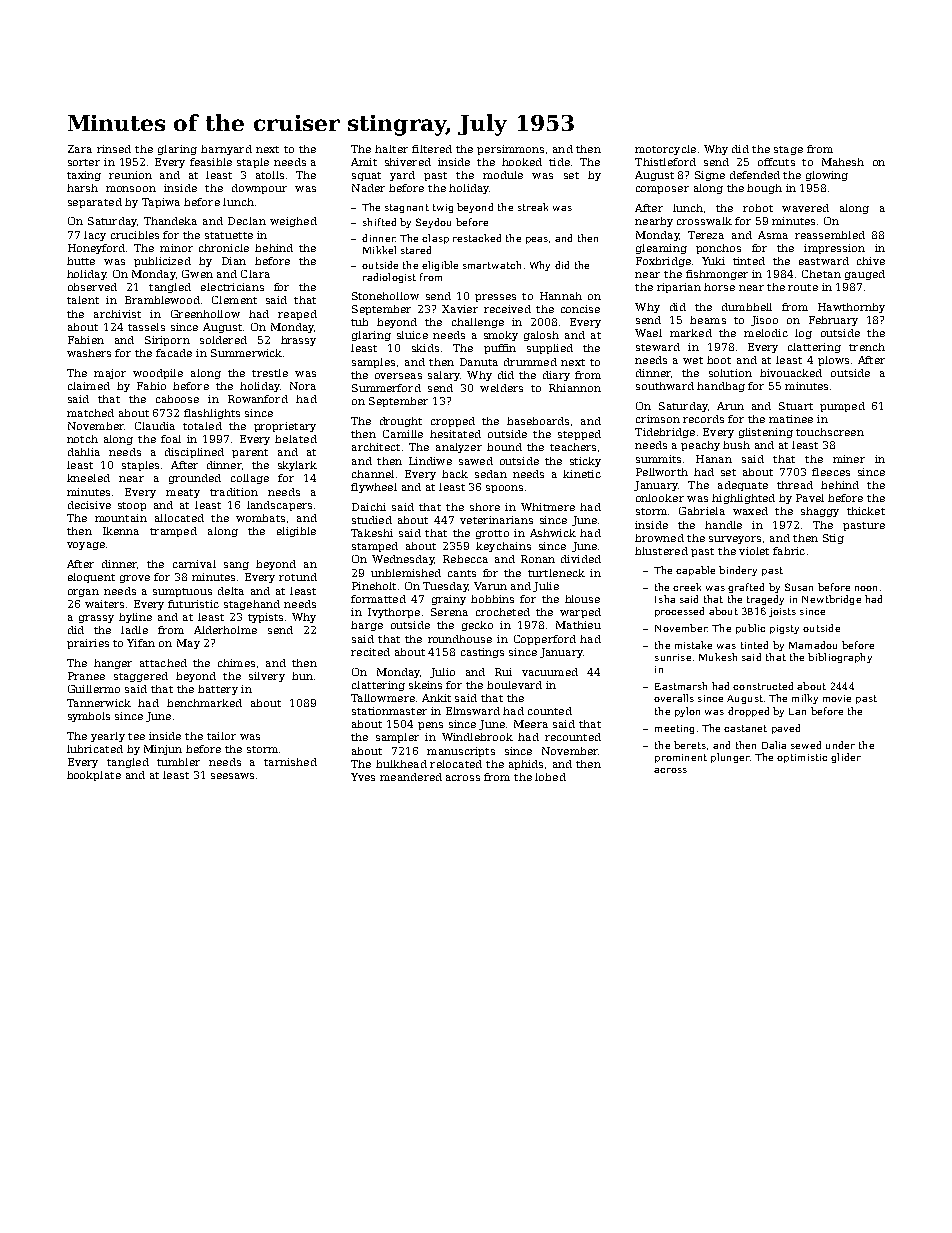 Image resolution: width=952 pixels, height=1233 pixels. I want to click on Nader, so click(368, 188).
